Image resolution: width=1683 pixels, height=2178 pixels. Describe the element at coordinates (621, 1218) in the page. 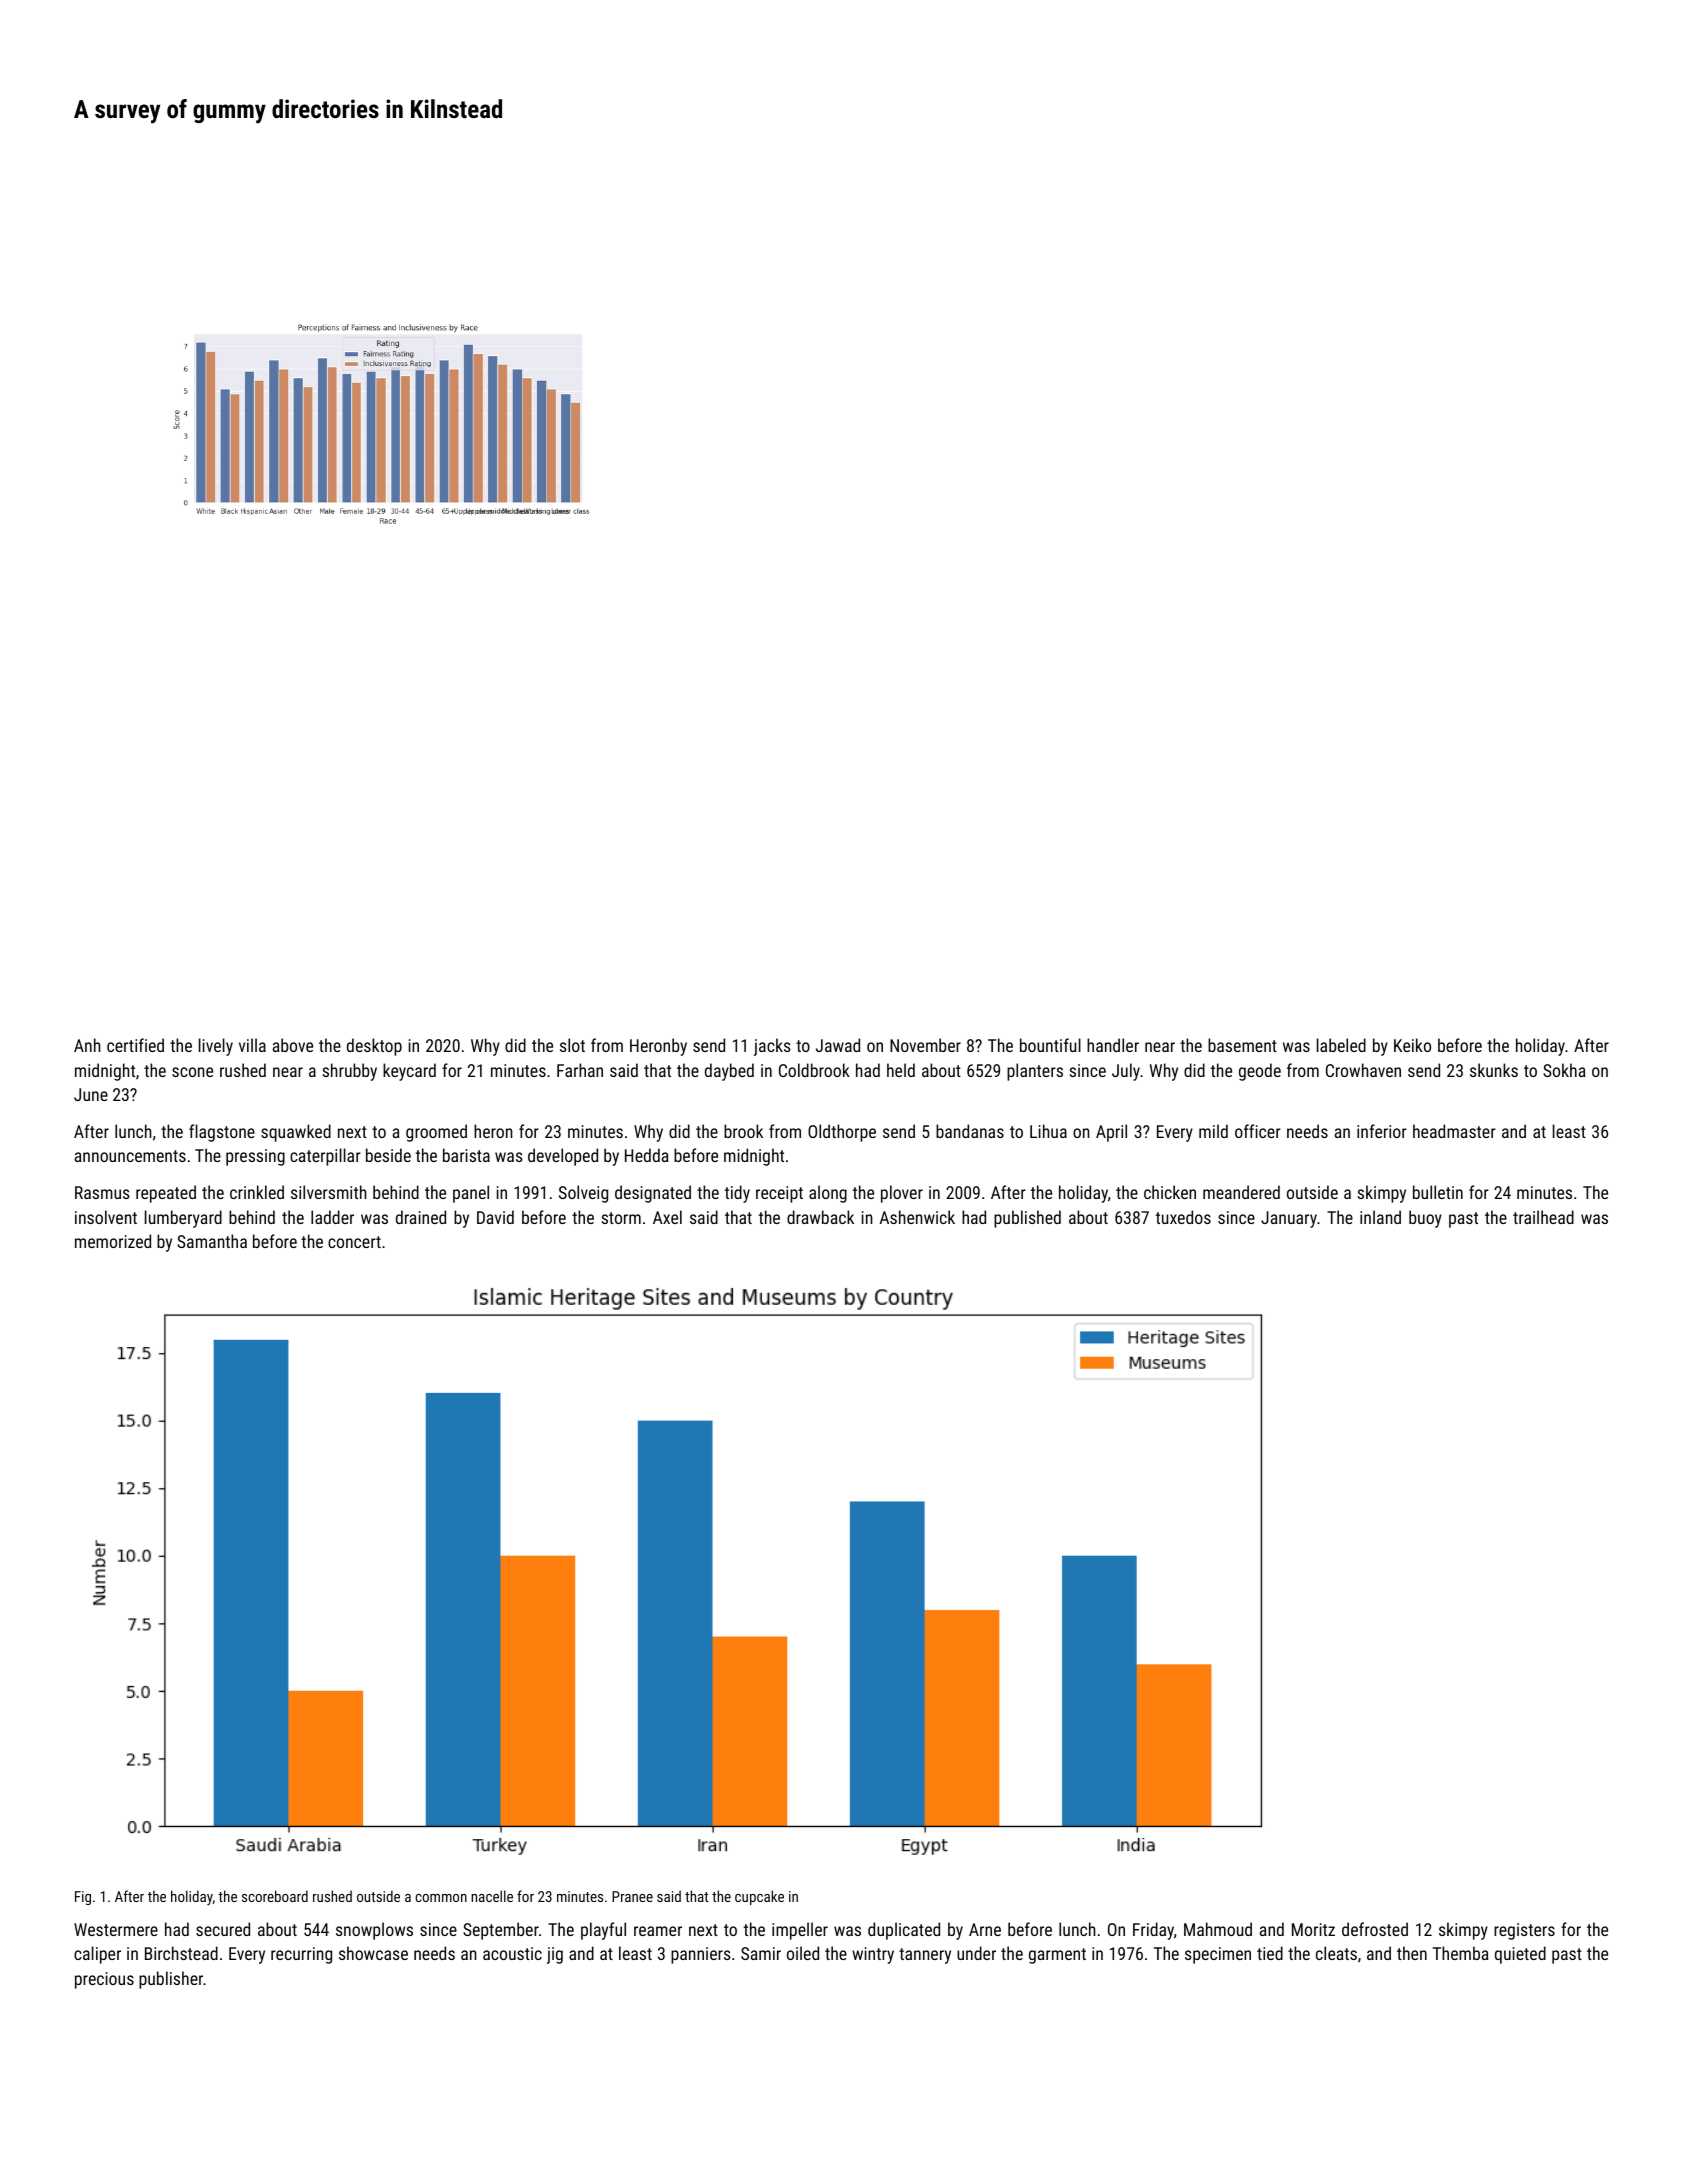

I see `storm` at that location.
